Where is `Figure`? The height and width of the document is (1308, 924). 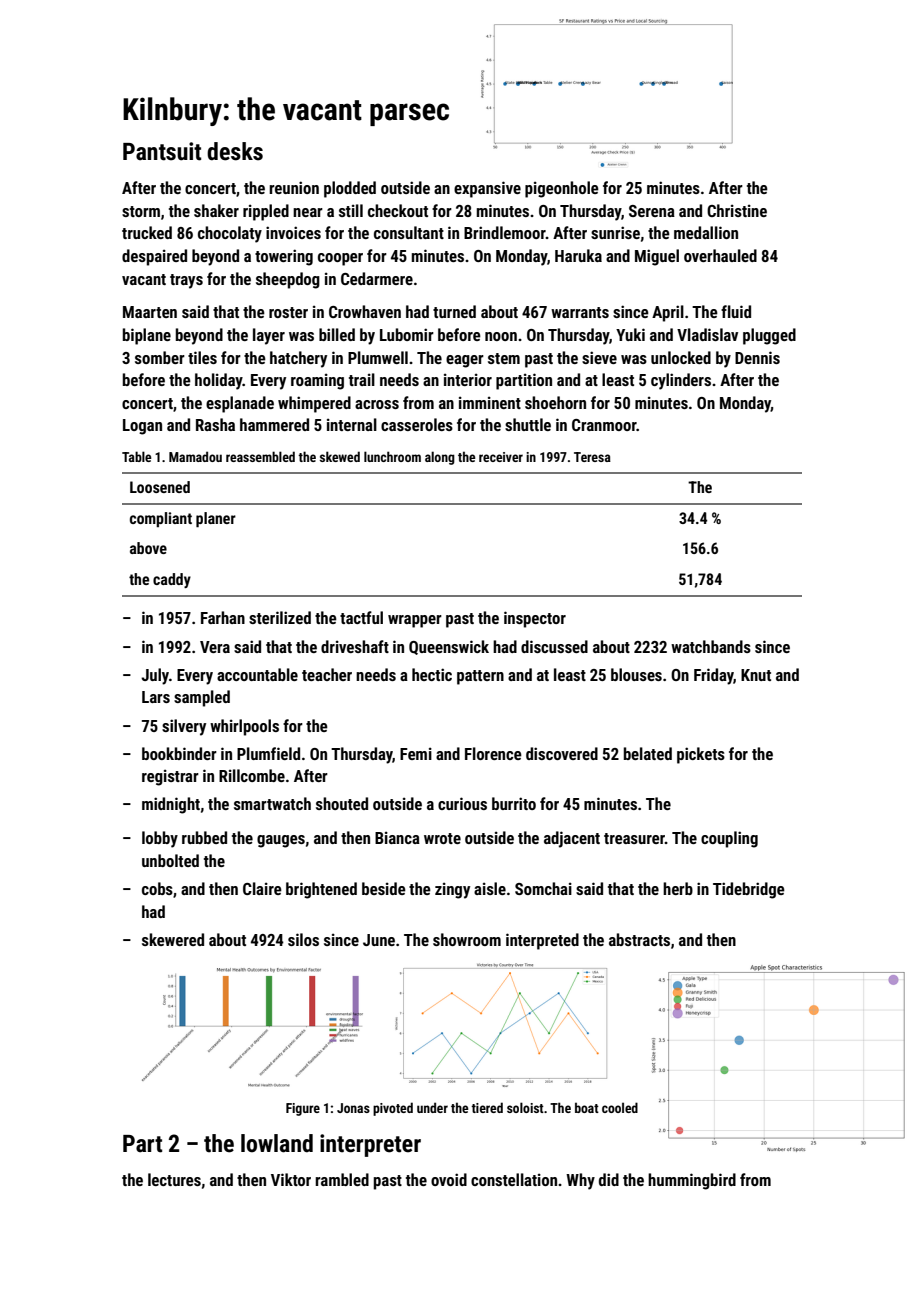 Figure is located at coordinates (303, 1109).
